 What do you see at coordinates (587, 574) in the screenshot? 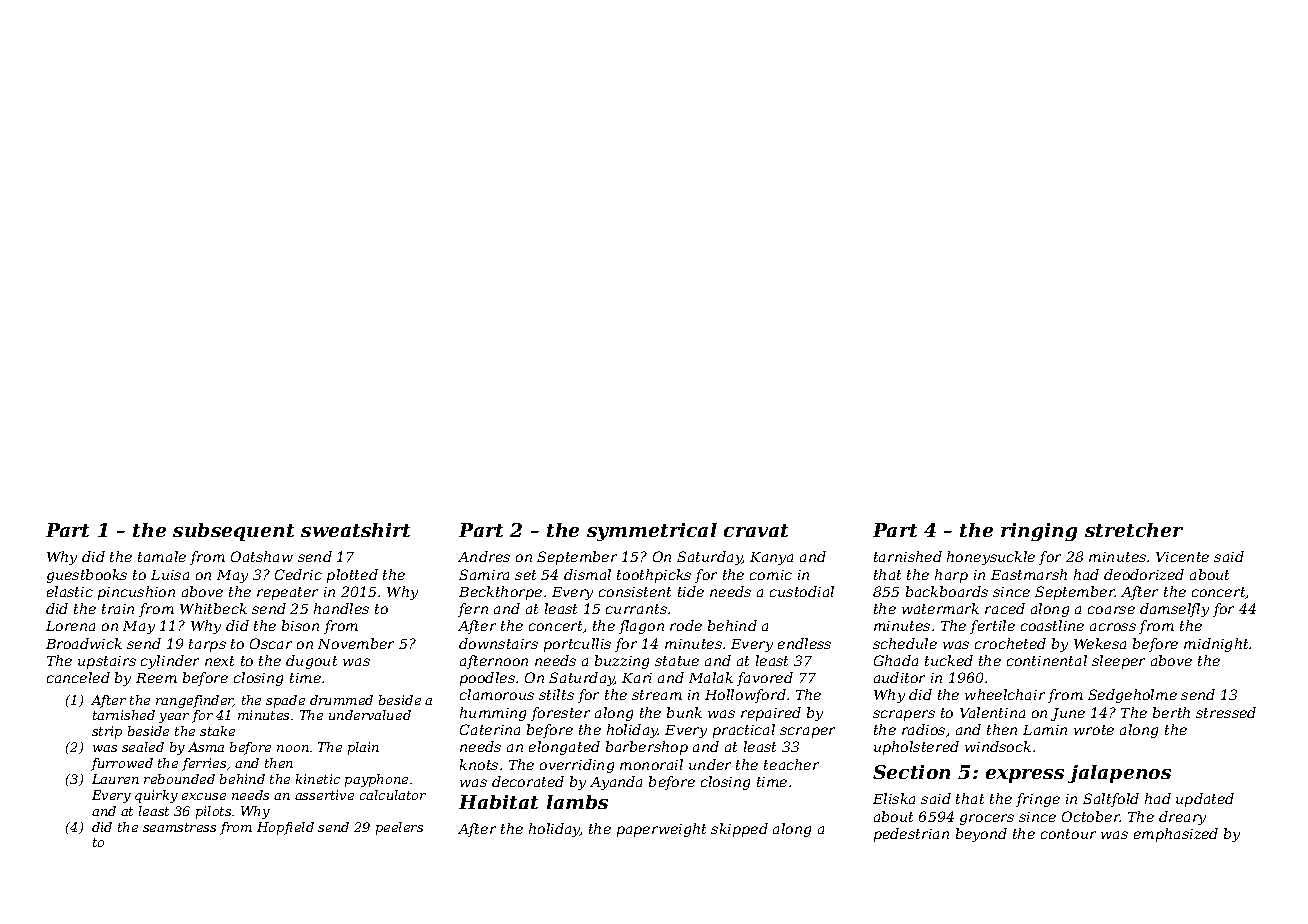
I see `dismal` at bounding box center [587, 574].
